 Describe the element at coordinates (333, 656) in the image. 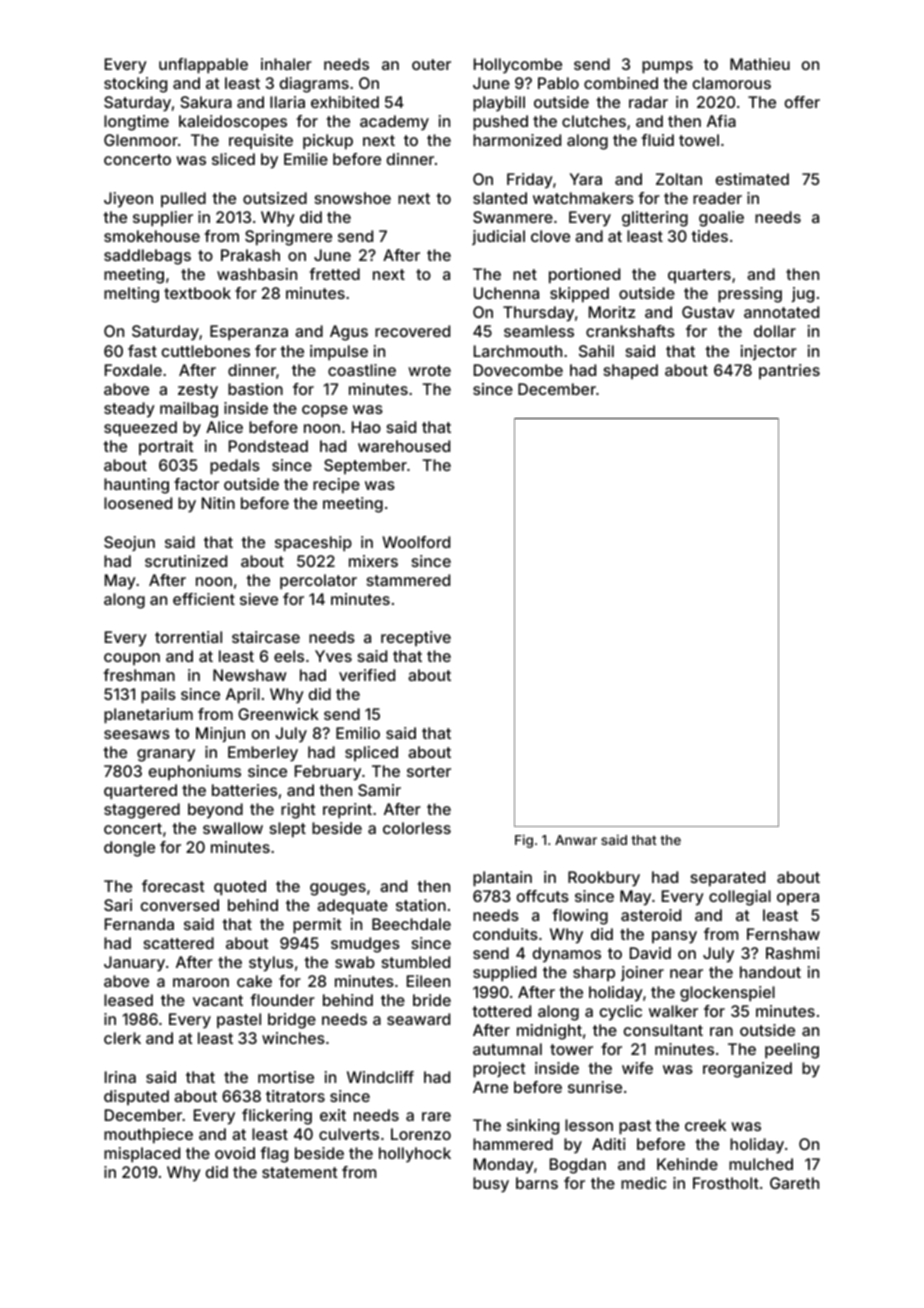

I see `Yves` at that location.
